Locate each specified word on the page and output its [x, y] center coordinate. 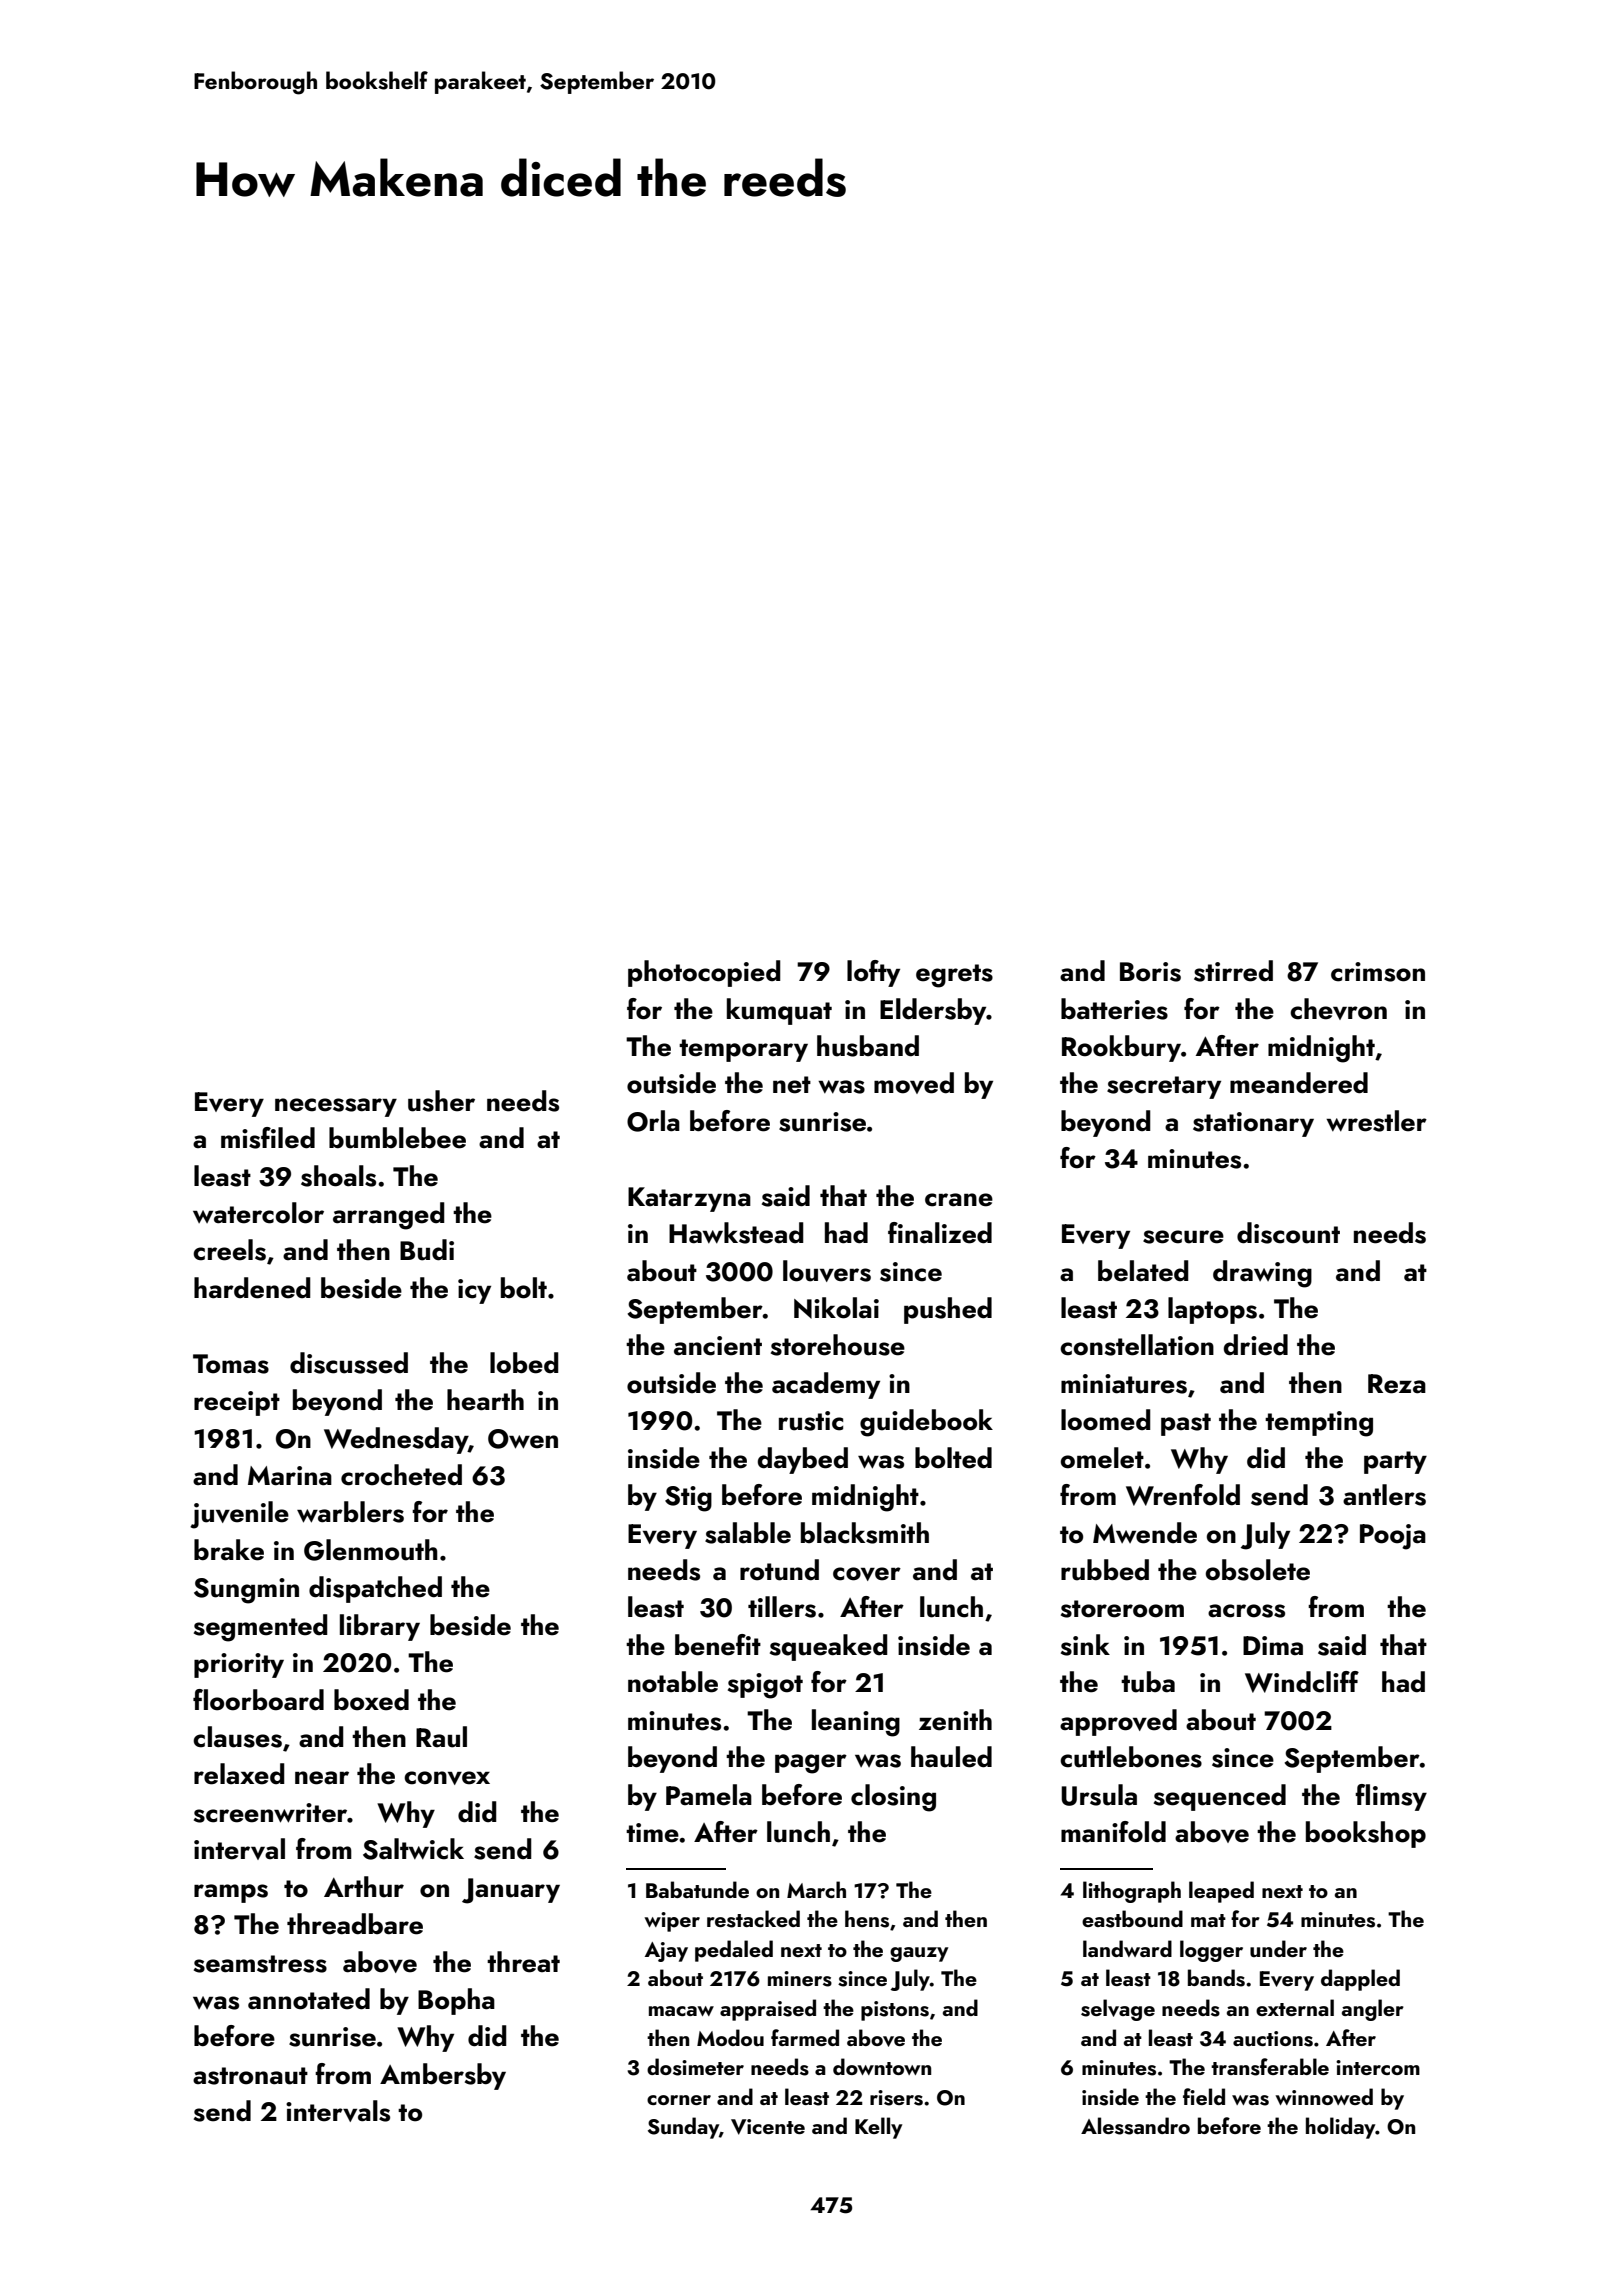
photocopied [704, 973]
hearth [485, 1400]
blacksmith [865, 1533]
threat [523, 1962]
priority [239, 1665]
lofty [873, 973]
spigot [765, 1686]
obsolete [1258, 1570]
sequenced [1220, 1797]
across [1246, 1611]
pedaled [734, 1951]
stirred [1233, 971]
